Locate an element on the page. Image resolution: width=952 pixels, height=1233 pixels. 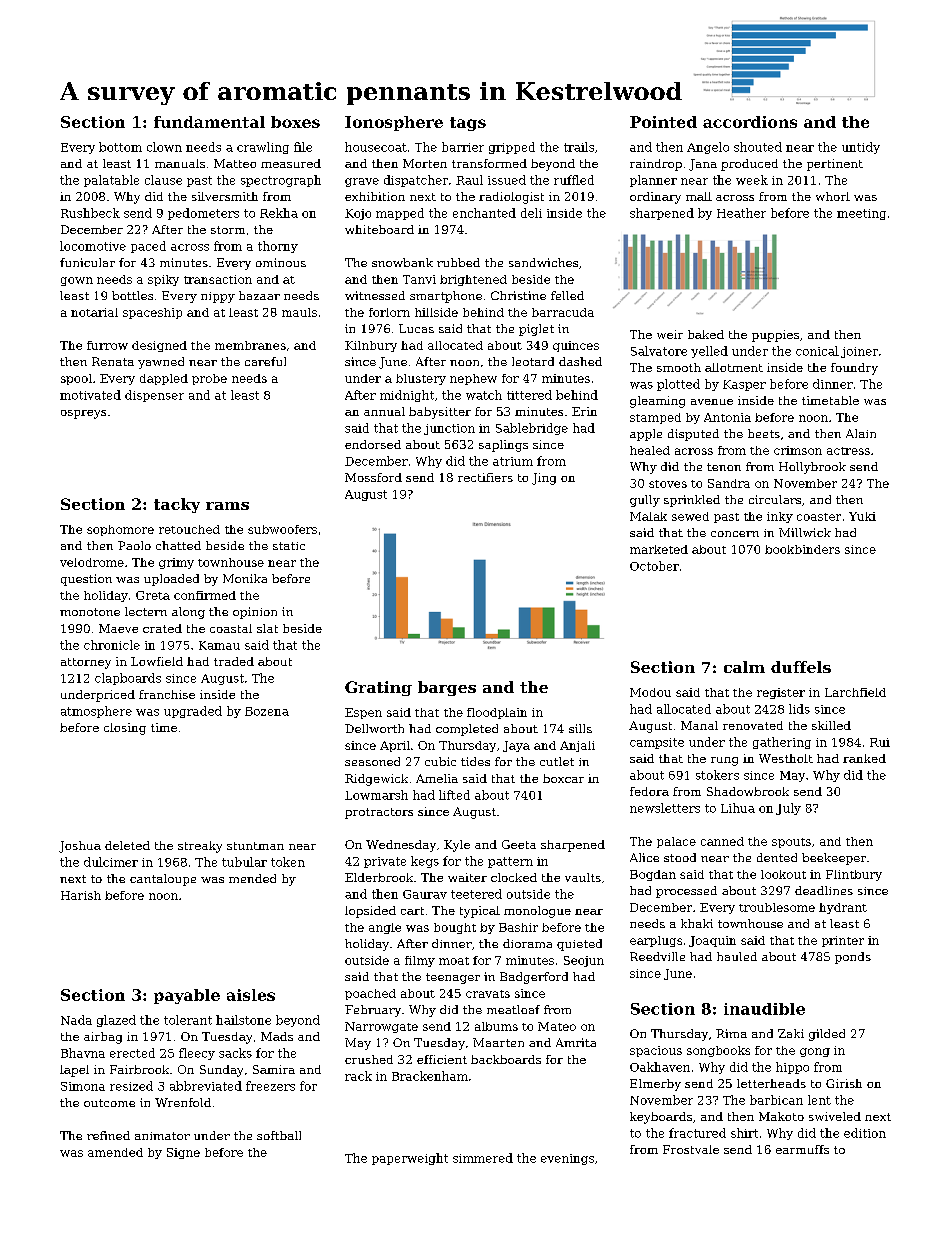
atmosphere is located at coordinates (96, 712).
